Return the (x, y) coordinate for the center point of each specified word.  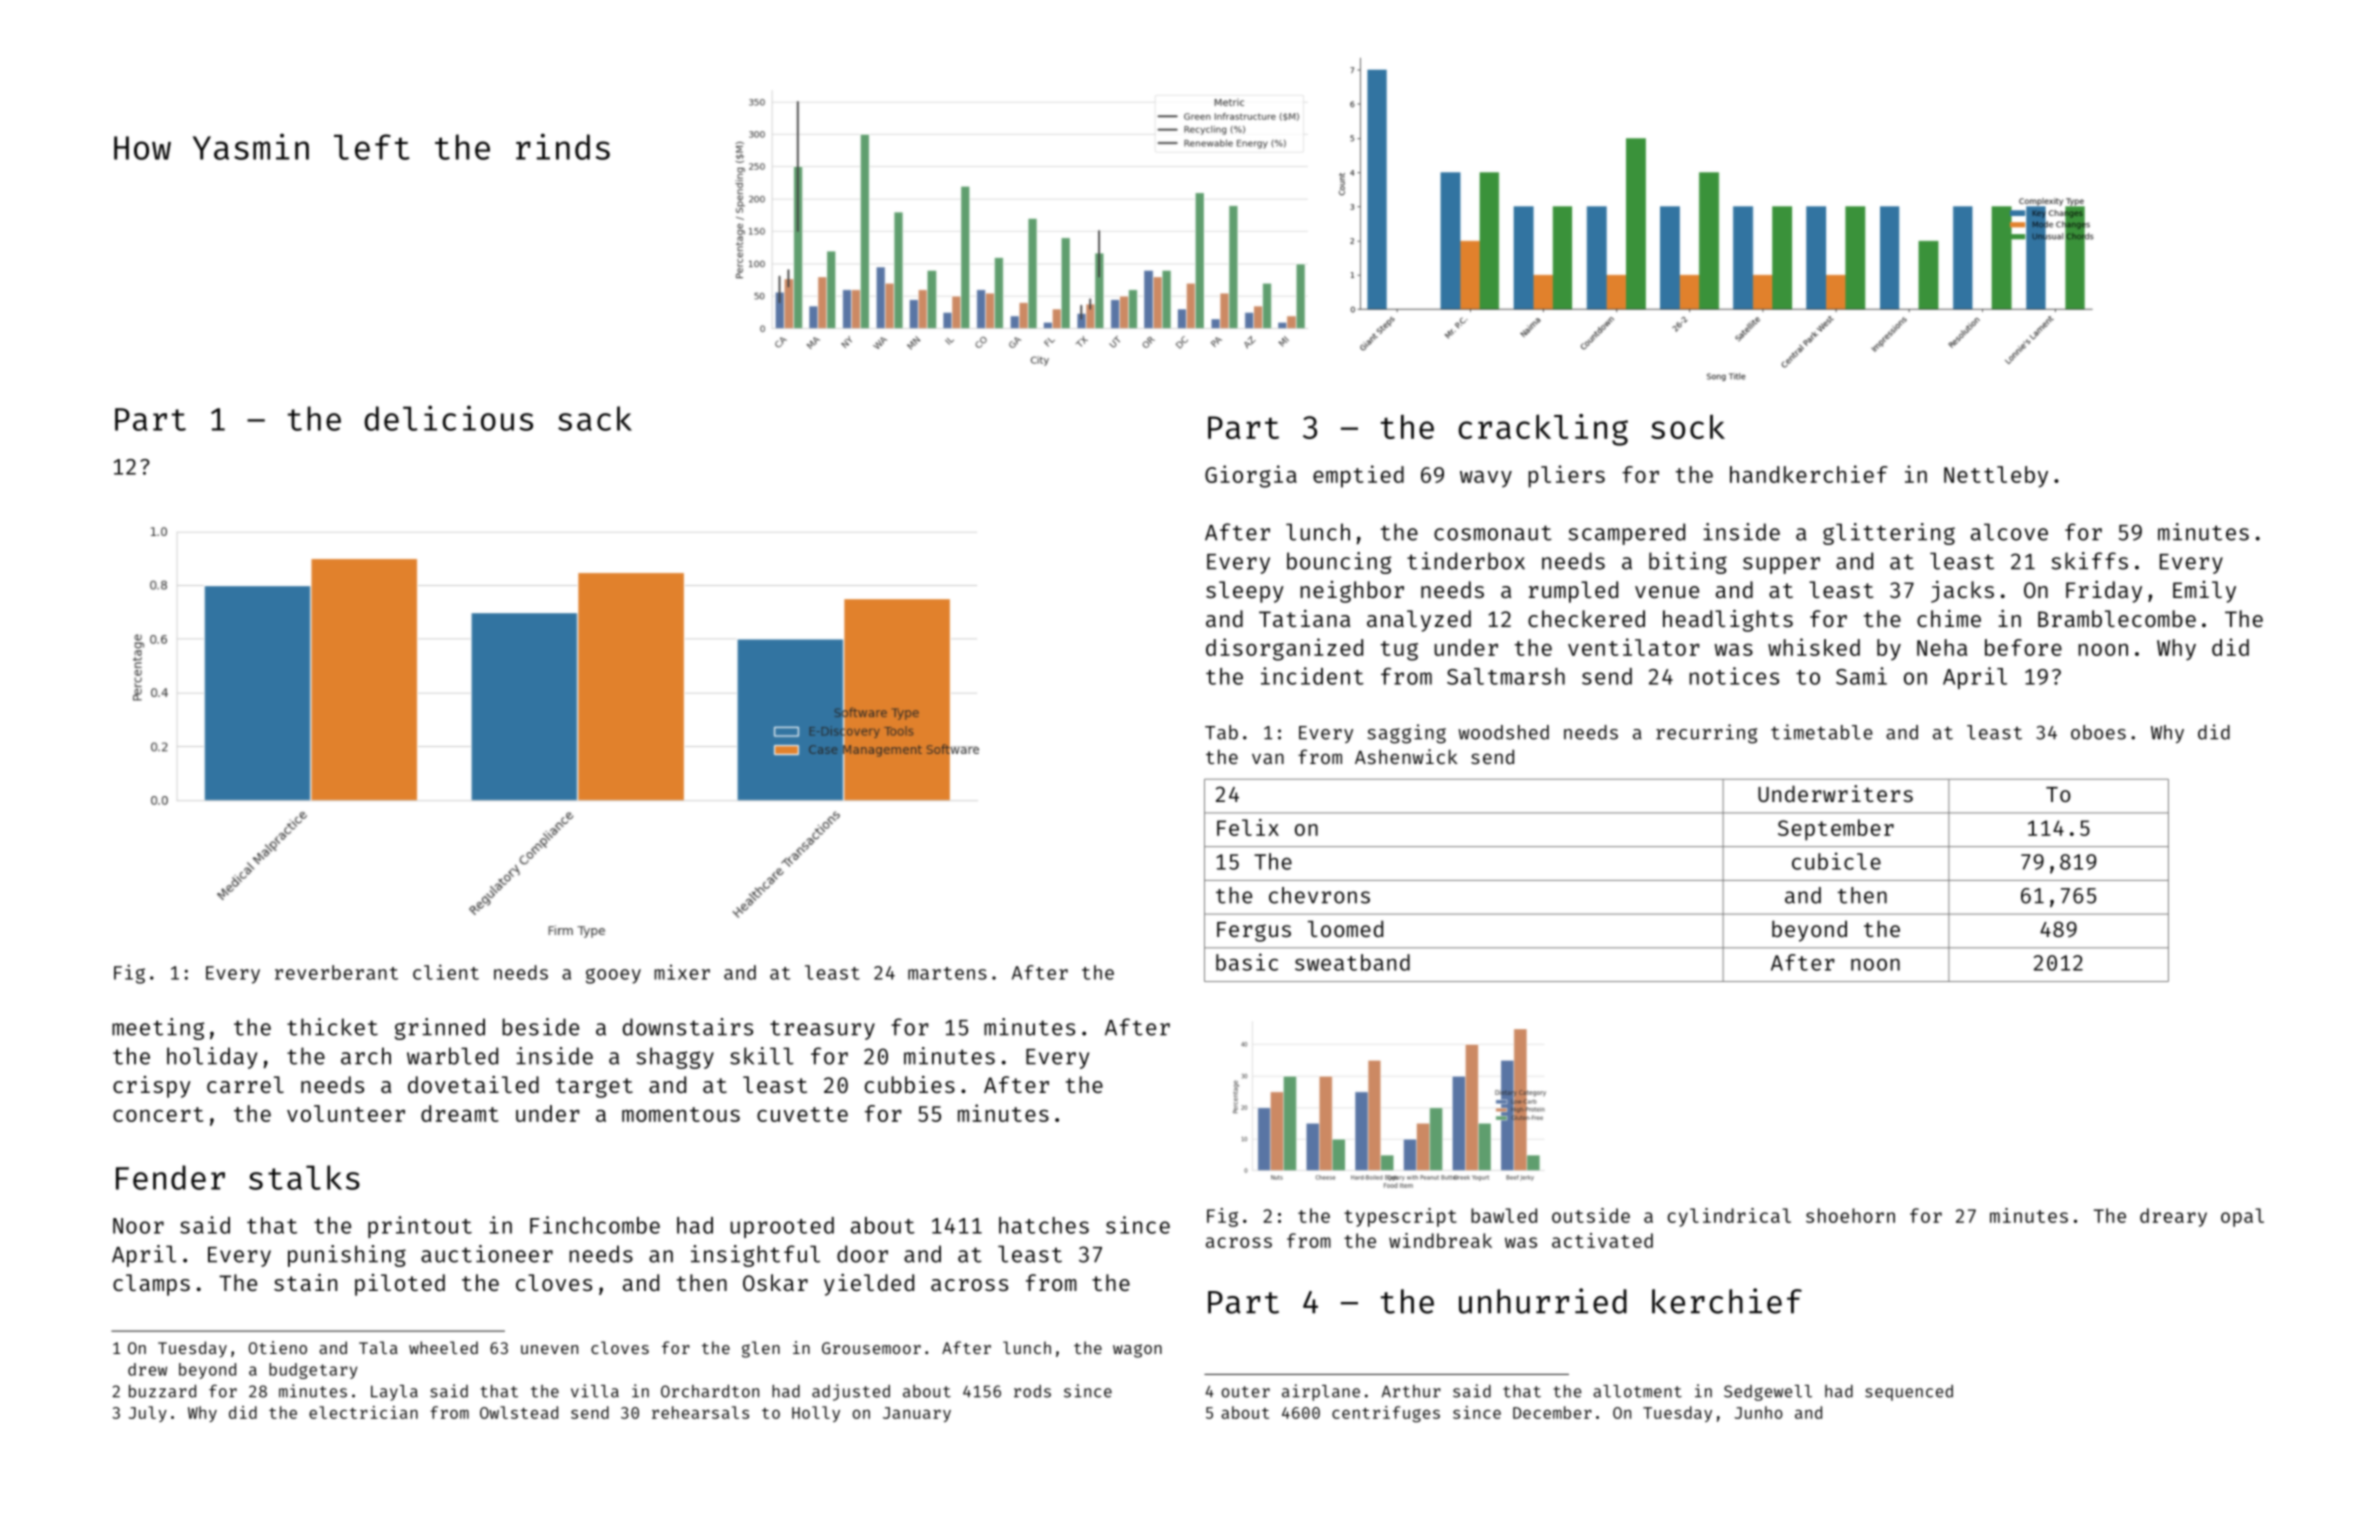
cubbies (910, 1084)
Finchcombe (595, 1225)
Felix (1248, 827)
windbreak (1440, 1240)
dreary (2173, 1217)
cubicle (1836, 861)
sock (1688, 426)
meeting (158, 1029)
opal (2242, 1217)
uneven (549, 1349)
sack (595, 418)
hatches (1044, 1225)
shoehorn (1850, 1215)
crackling (1543, 430)
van (1268, 758)
